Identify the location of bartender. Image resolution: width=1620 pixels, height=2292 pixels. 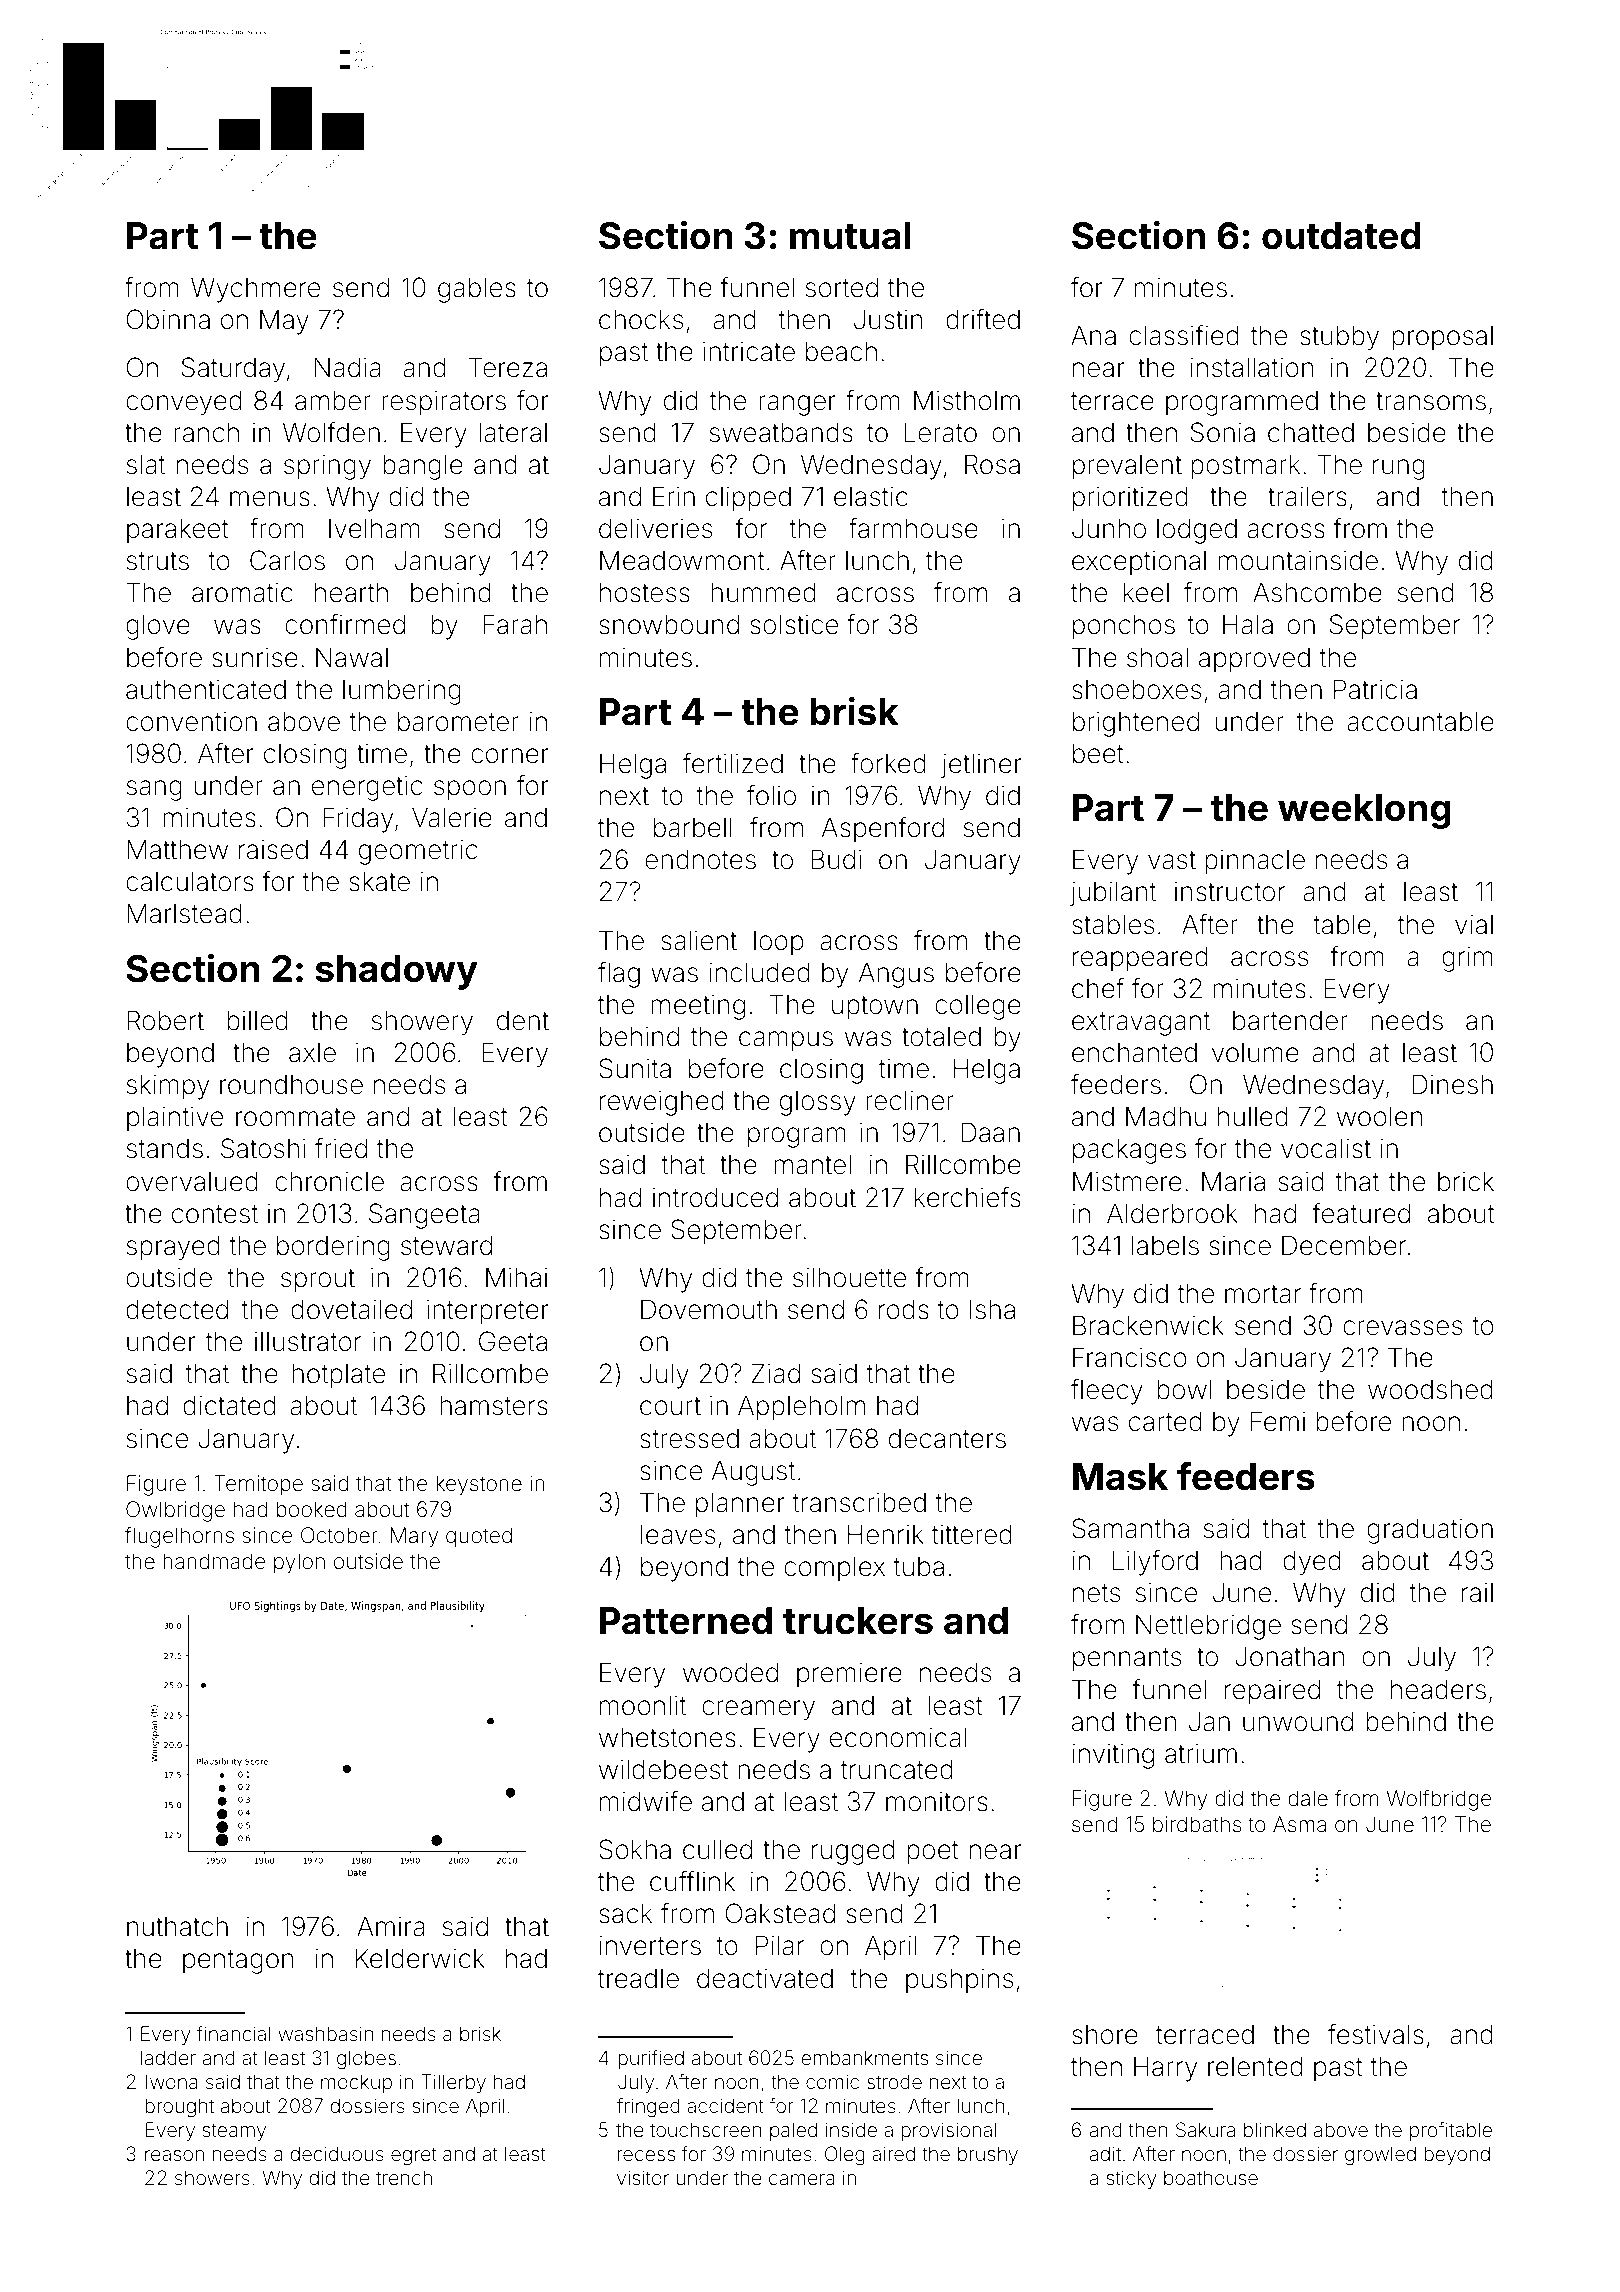
(1290, 1021).
